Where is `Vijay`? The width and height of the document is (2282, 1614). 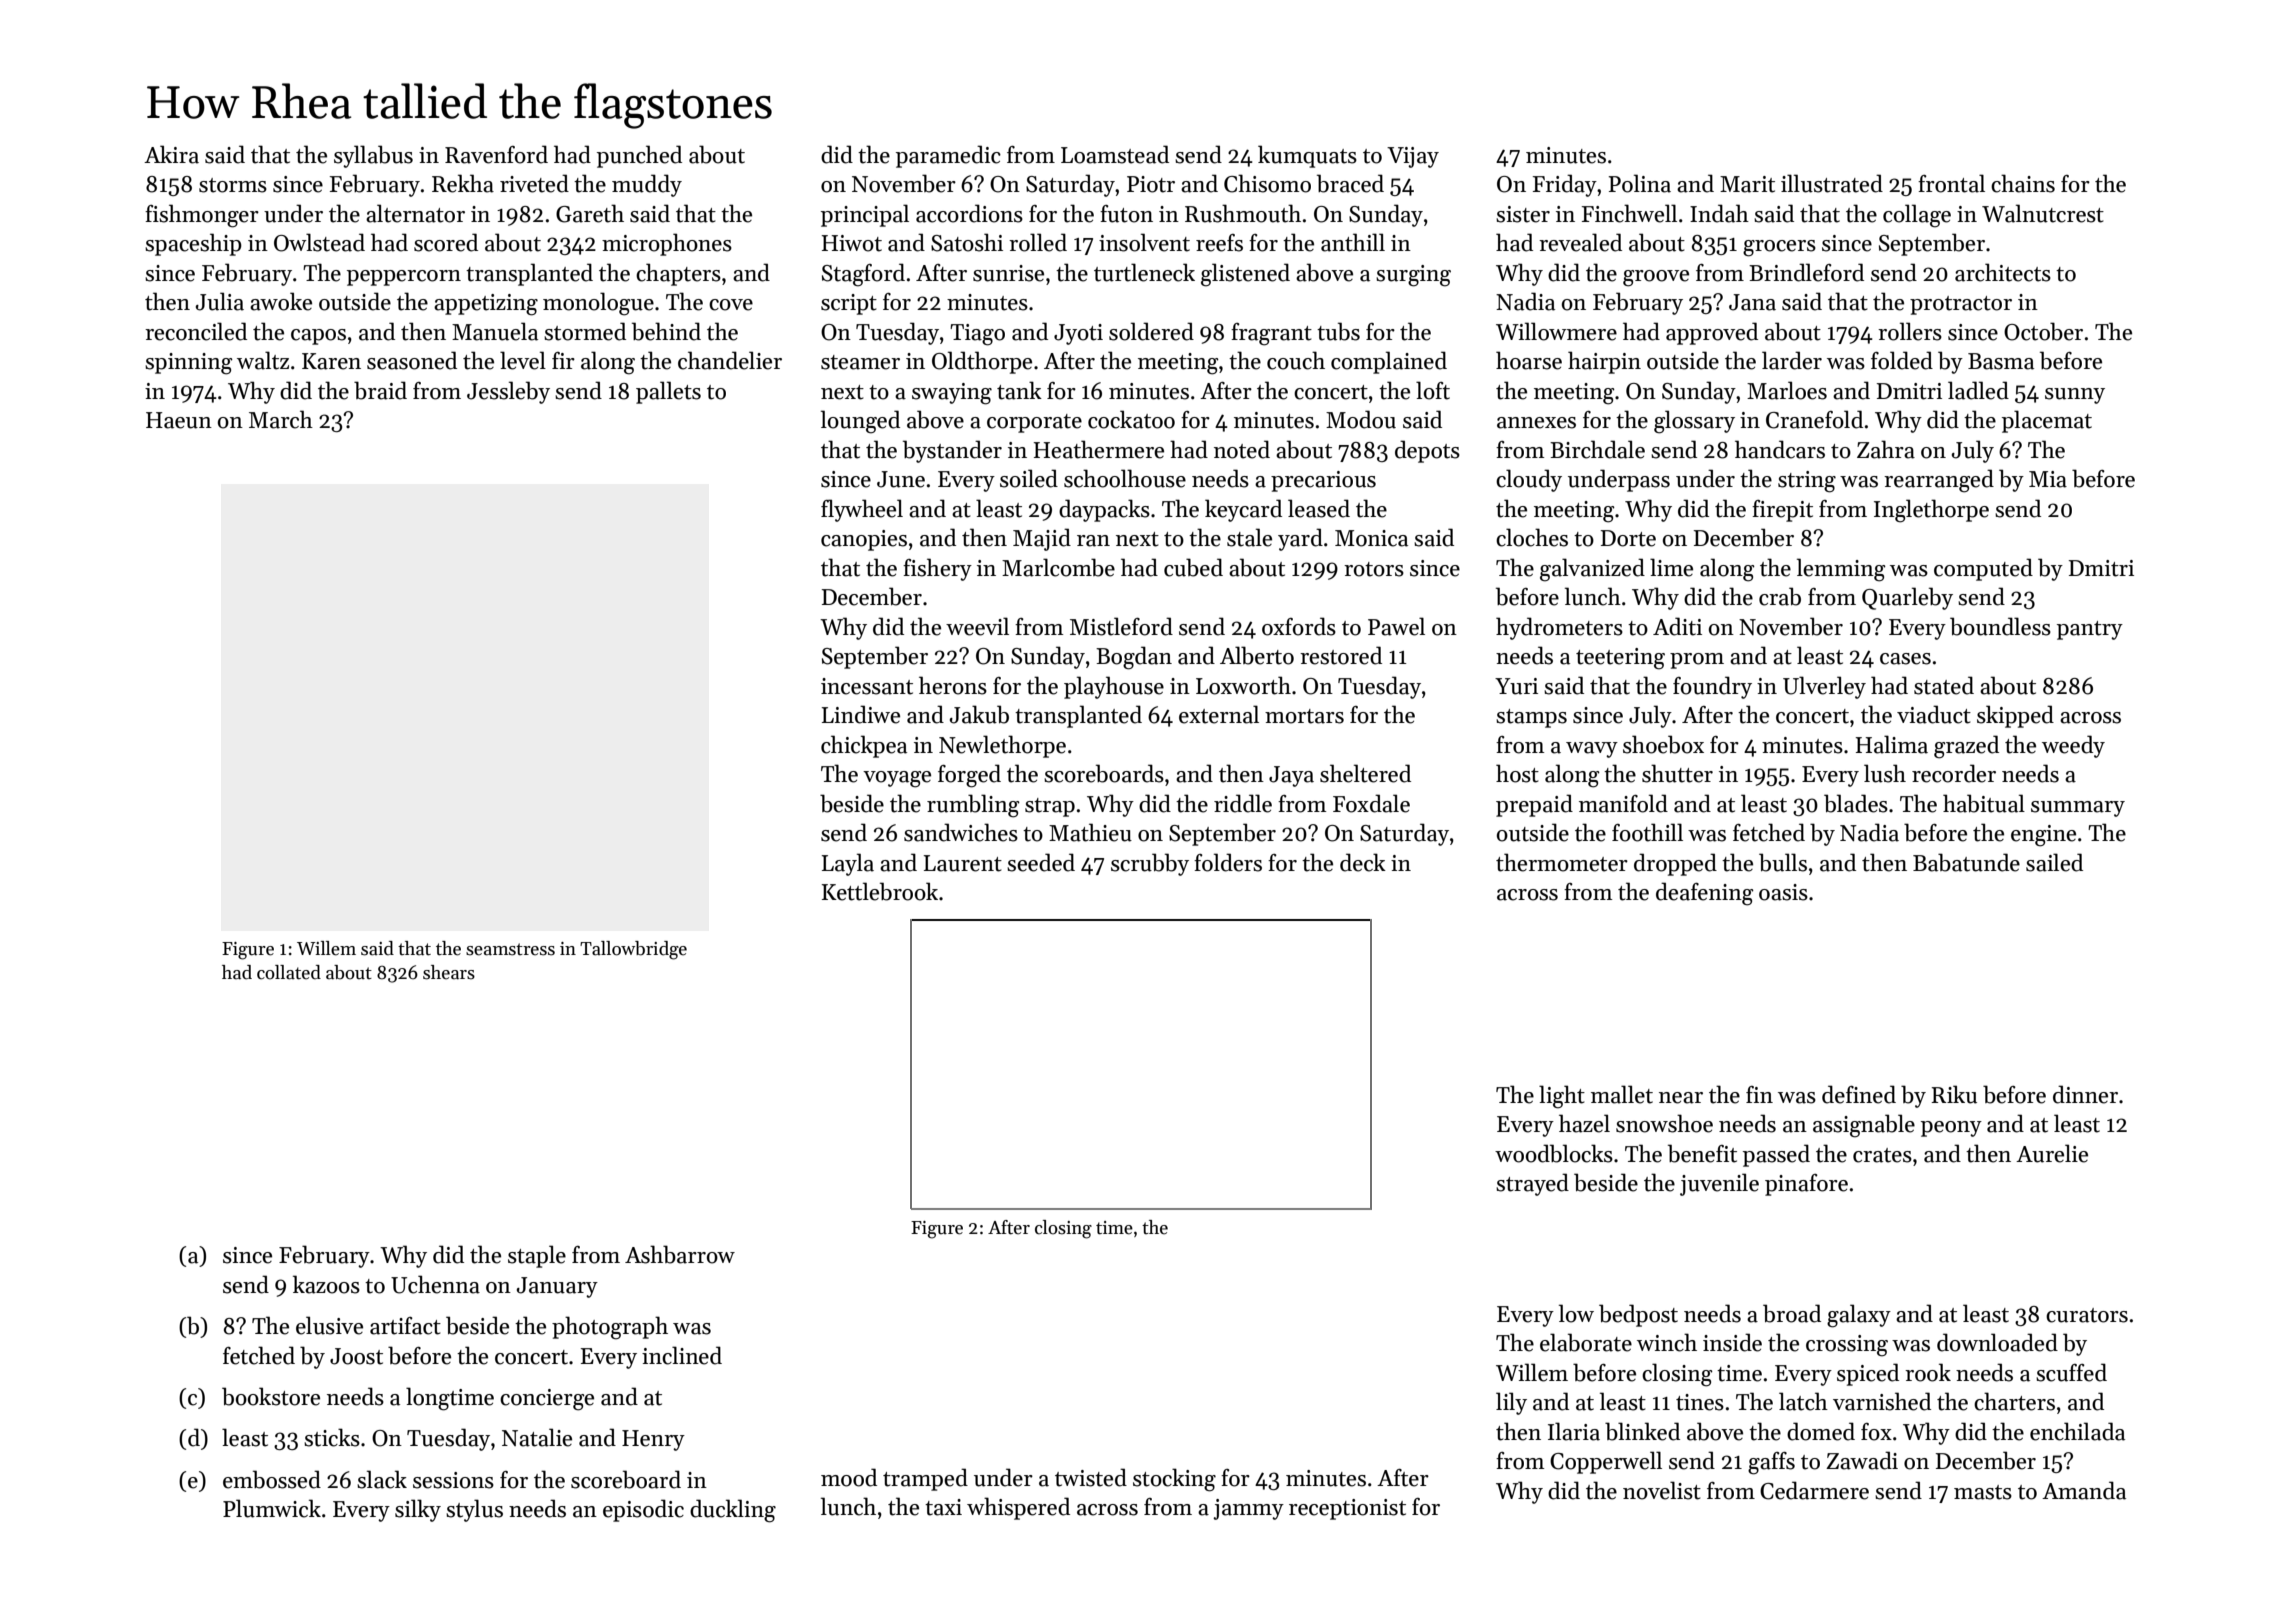
Vijay is located at coordinates (1413, 157).
